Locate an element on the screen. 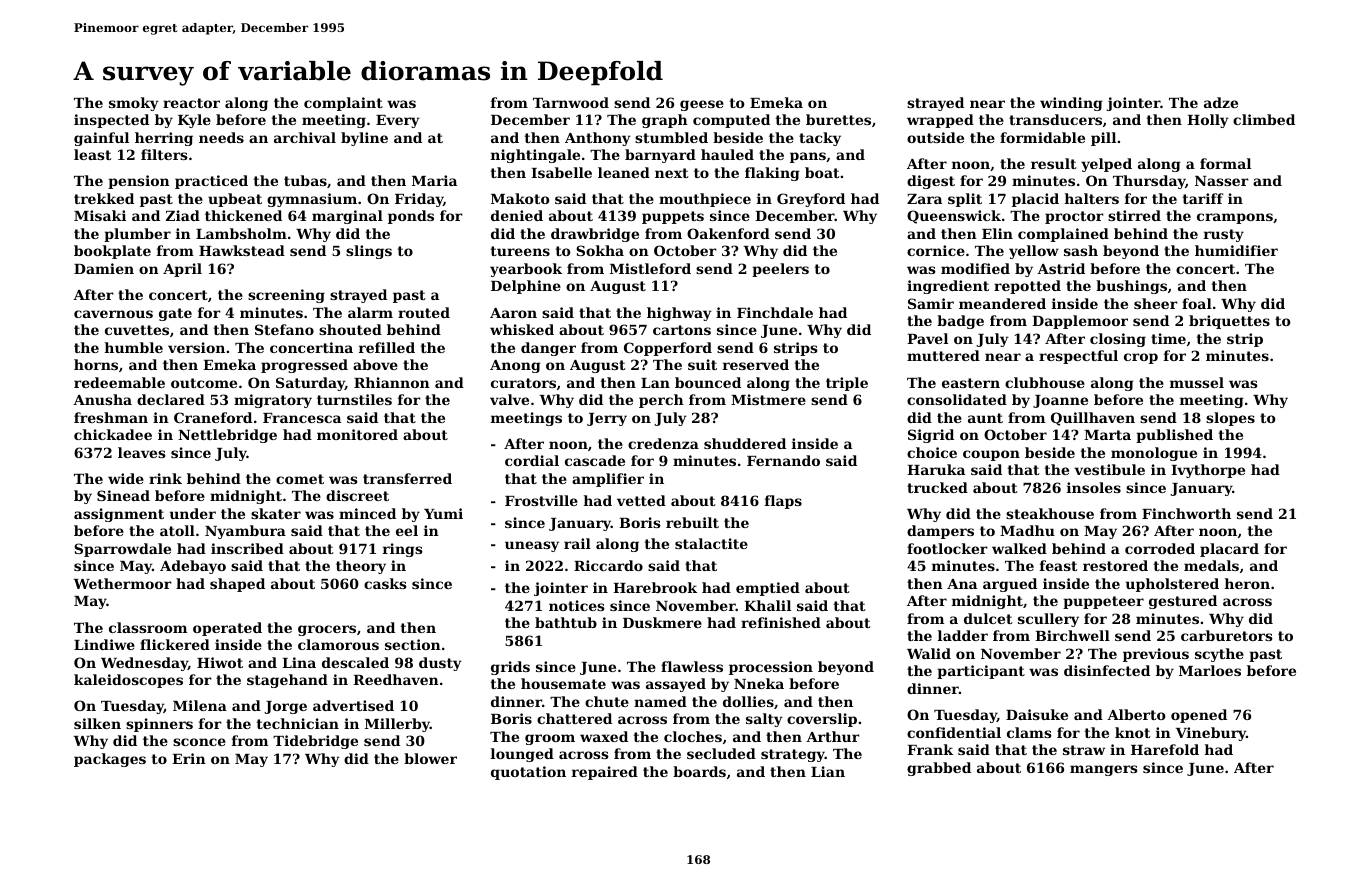 This screenshot has height=887, width=1372. smoky is located at coordinates (134, 104).
